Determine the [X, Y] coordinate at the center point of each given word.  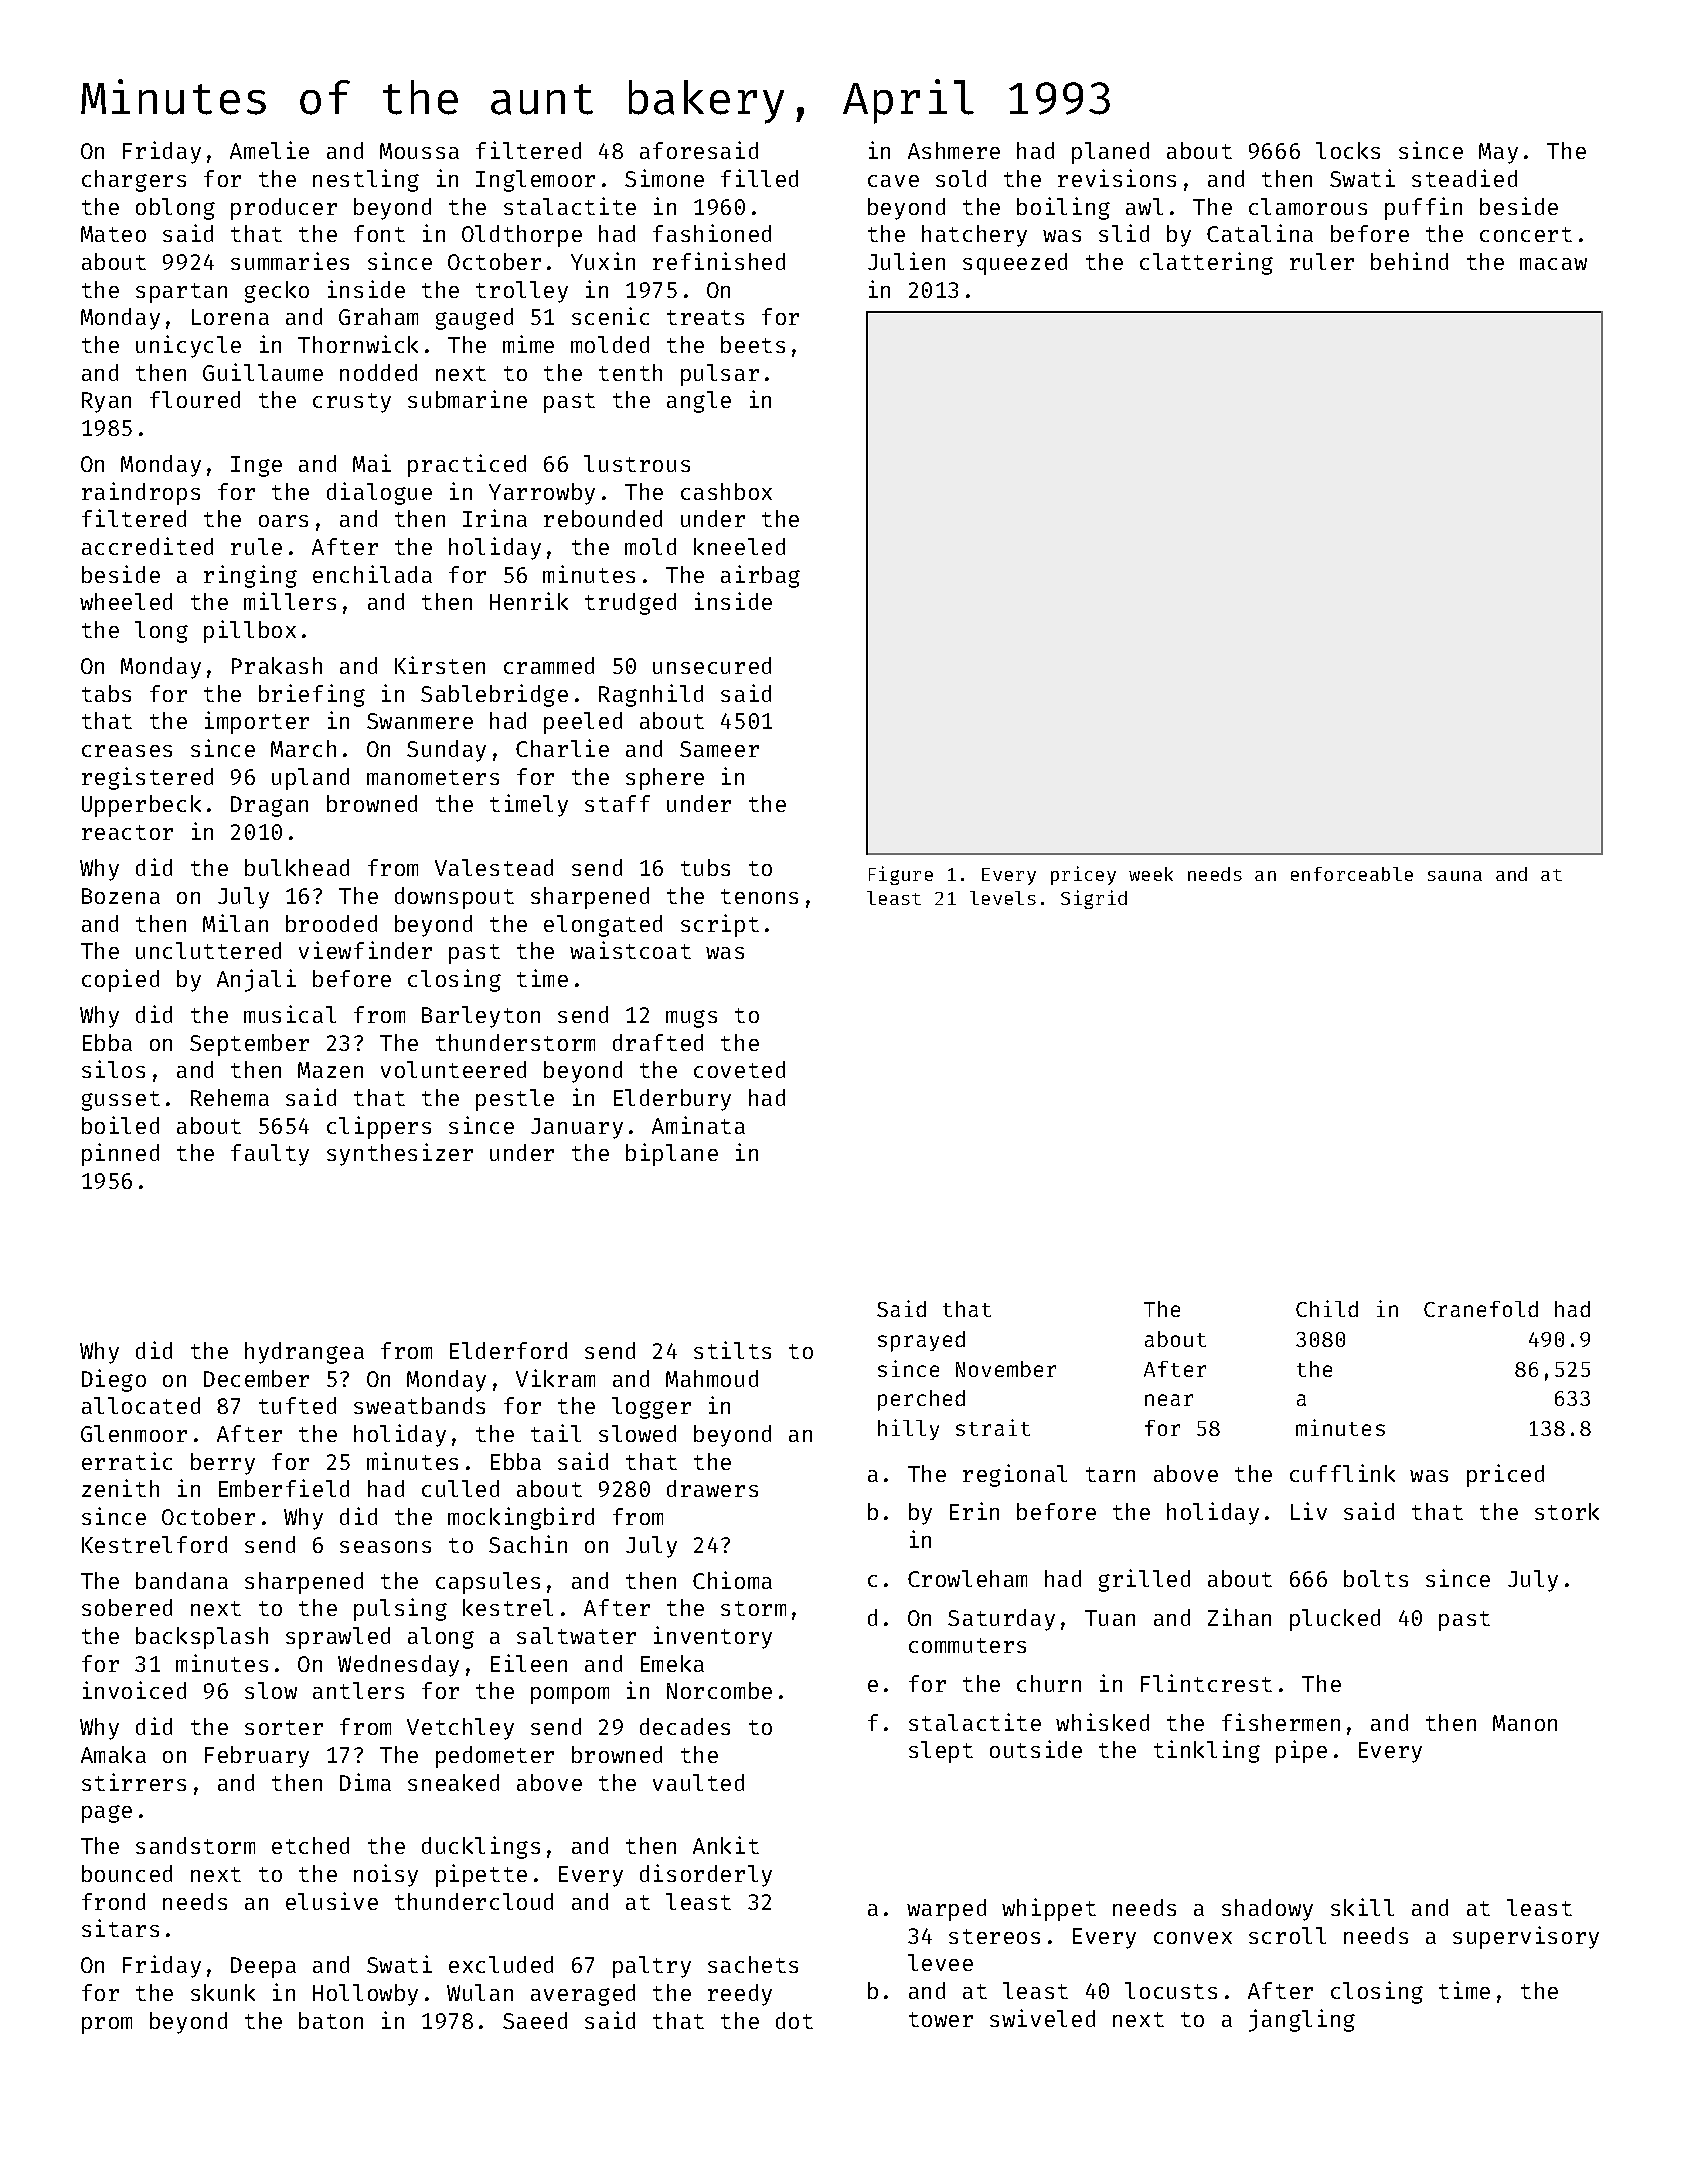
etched [310, 1845]
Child [1327, 1308]
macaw [1553, 264]
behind [1409, 261]
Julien [906, 261]
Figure [901, 875]
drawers [712, 1488]
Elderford [508, 1350]
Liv [1309, 1511]
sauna [1455, 876]
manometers [433, 777]
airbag [760, 576]
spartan [181, 293]
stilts [732, 1350]
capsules [488, 1583]
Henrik [529, 601]
